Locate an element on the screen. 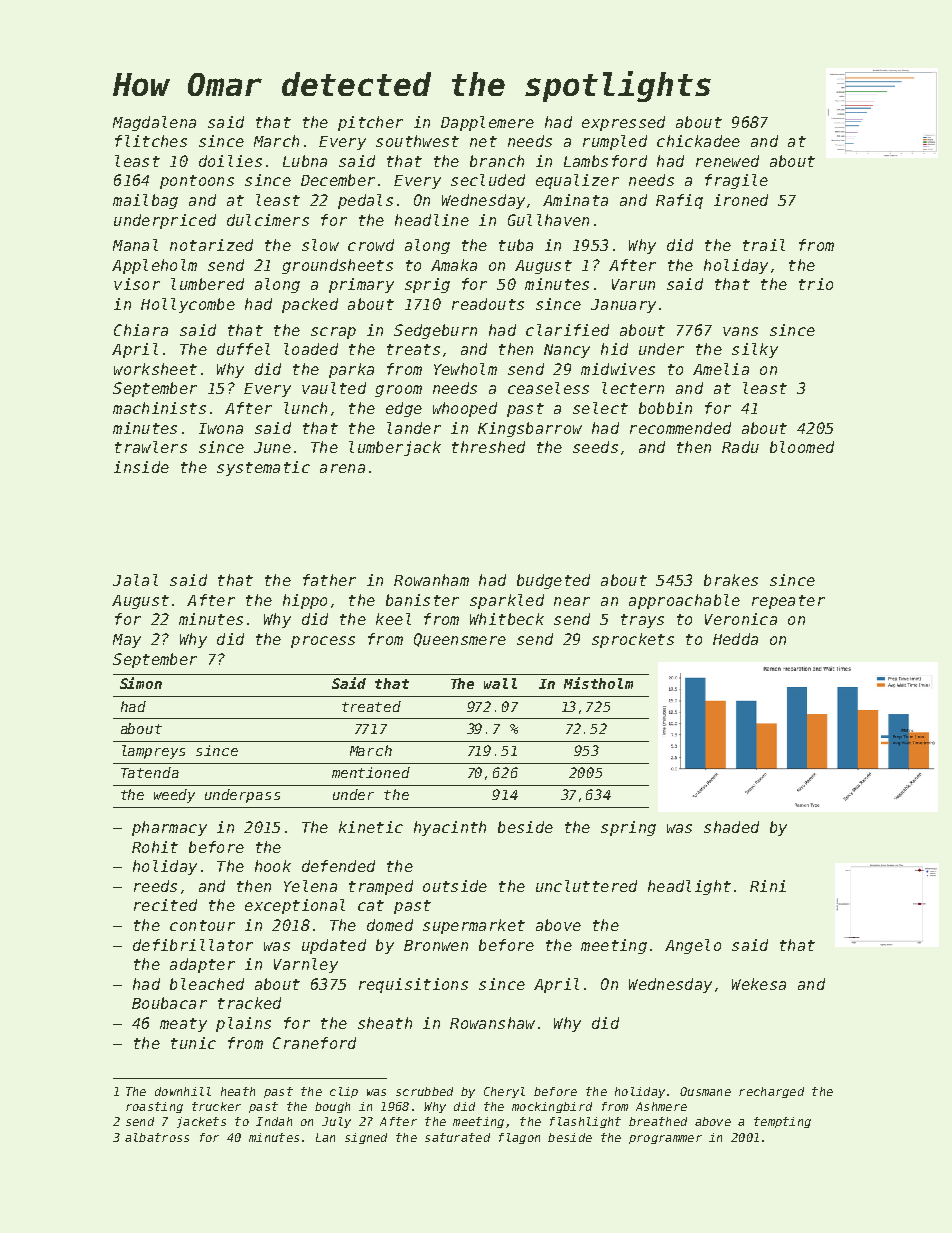 The height and width of the screenshot is (1233, 952). programmer is located at coordinates (665, 1139).
